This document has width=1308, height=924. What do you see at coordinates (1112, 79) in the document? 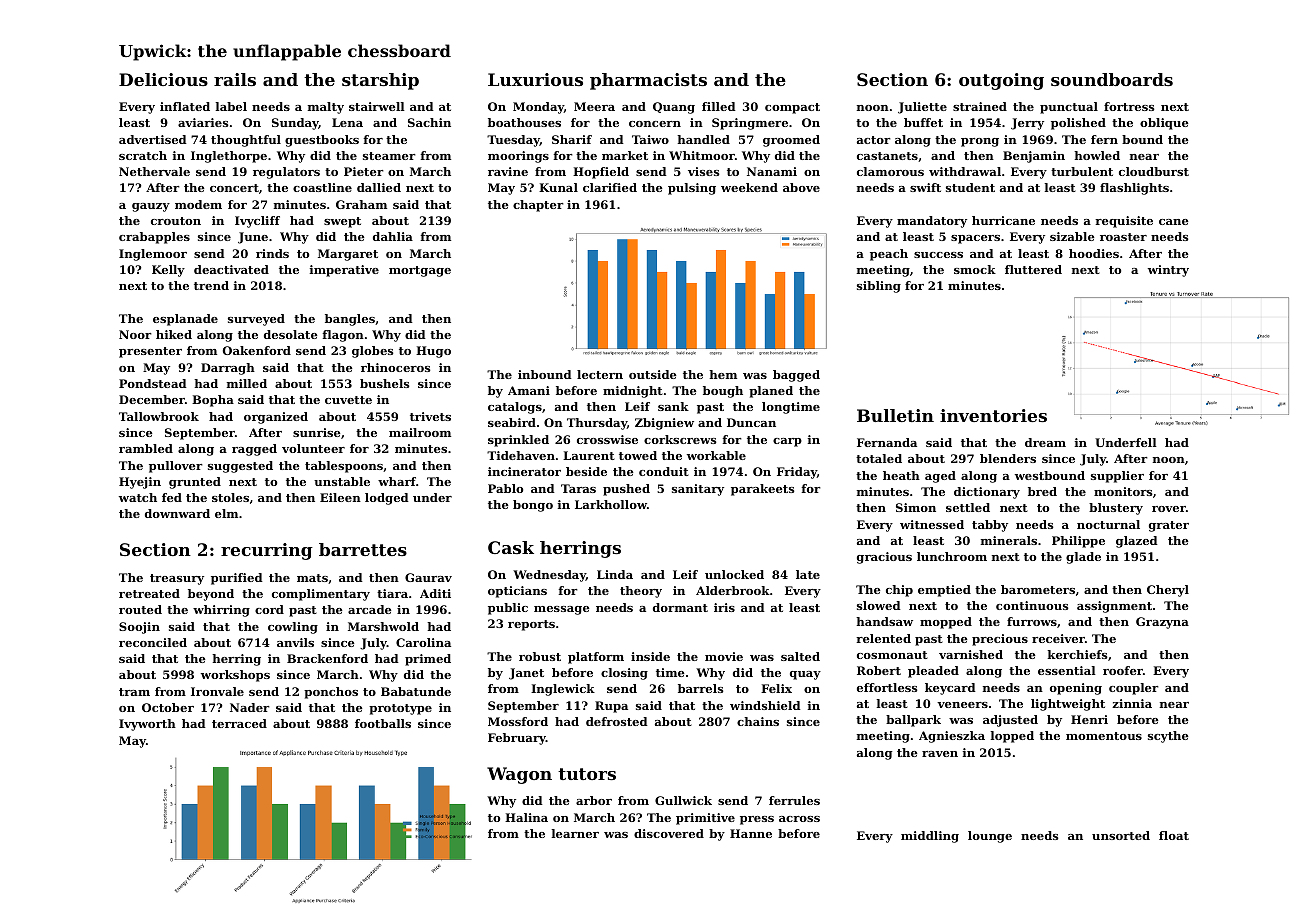
I see `soundboards` at bounding box center [1112, 79].
